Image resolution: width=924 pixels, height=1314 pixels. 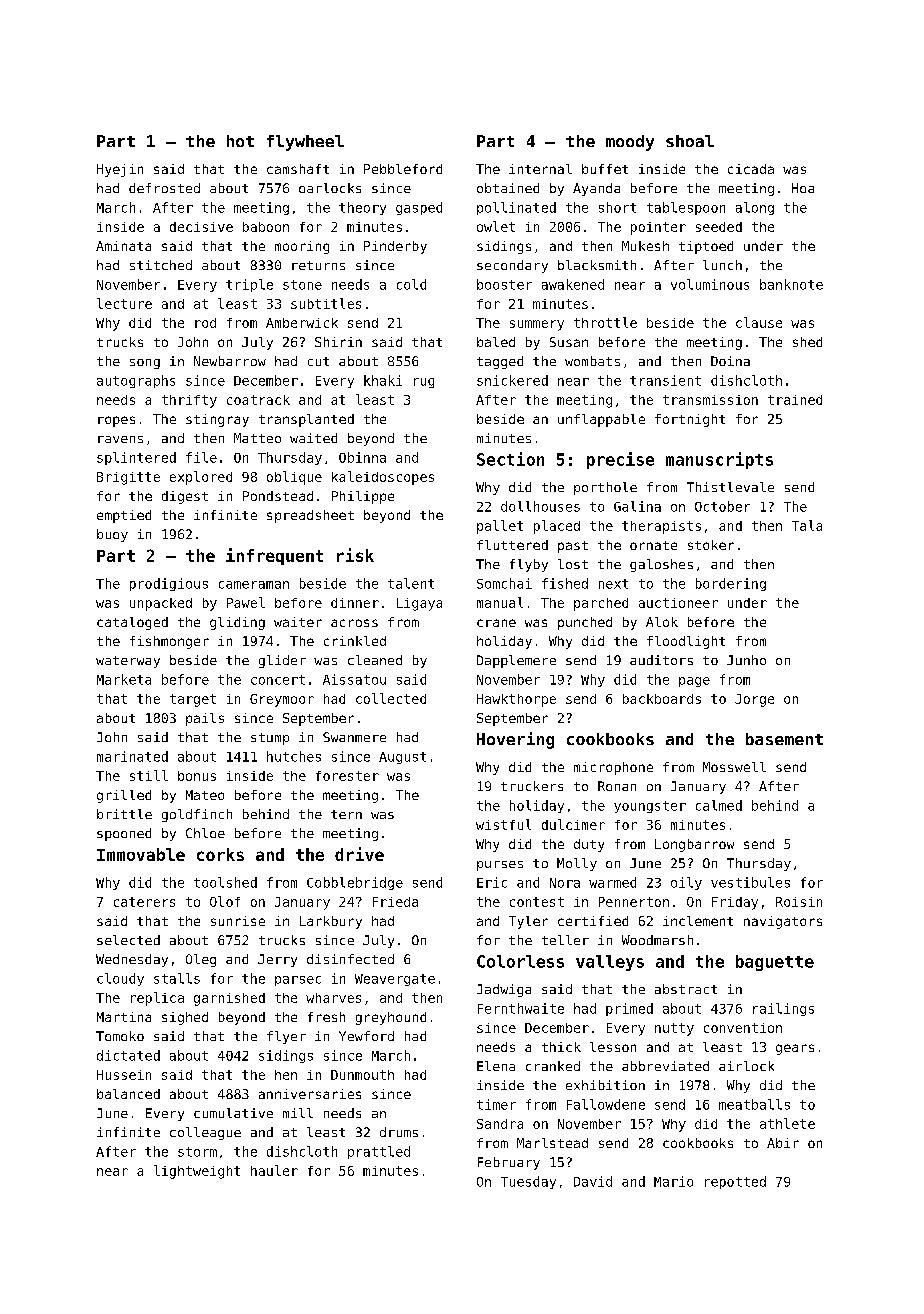 I want to click on Molly, so click(x=577, y=864).
